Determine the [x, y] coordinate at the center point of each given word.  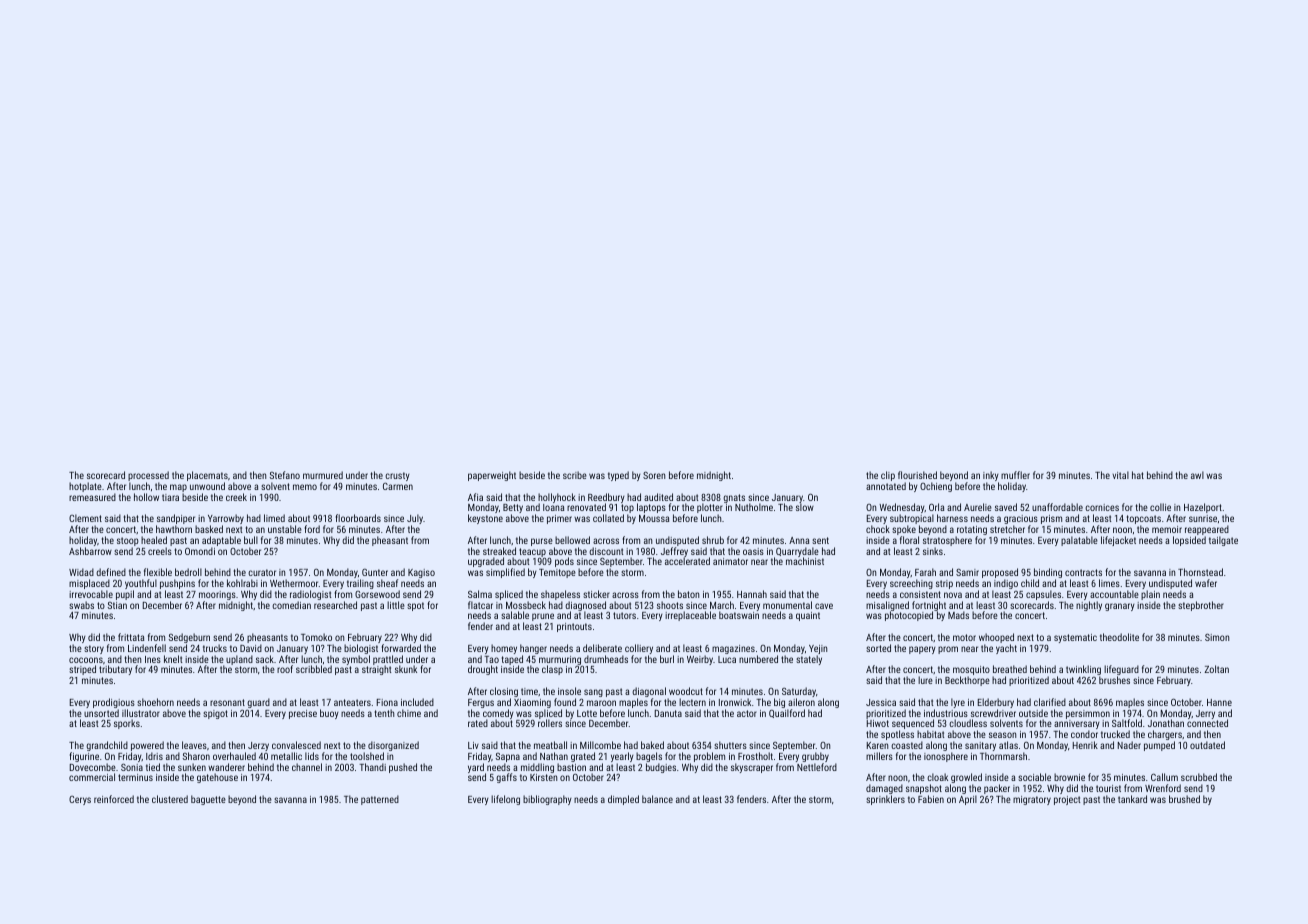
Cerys [80, 800]
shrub [713, 540]
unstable [285, 529]
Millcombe [600, 745]
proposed [1000, 573]
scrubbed [1199, 777]
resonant [227, 702]
